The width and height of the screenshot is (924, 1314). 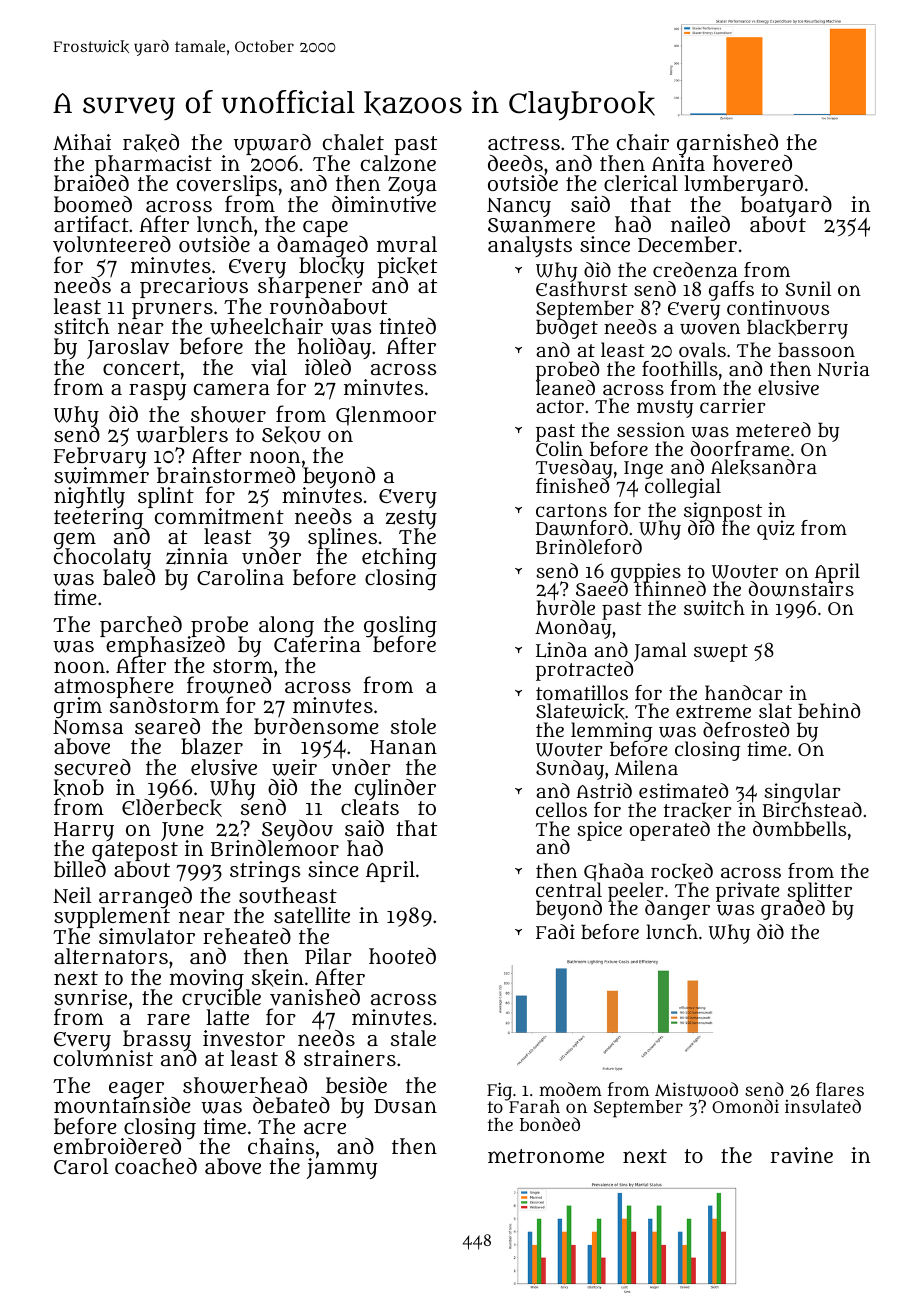 What do you see at coordinates (400, 626) in the screenshot?
I see `gosling` at bounding box center [400, 626].
